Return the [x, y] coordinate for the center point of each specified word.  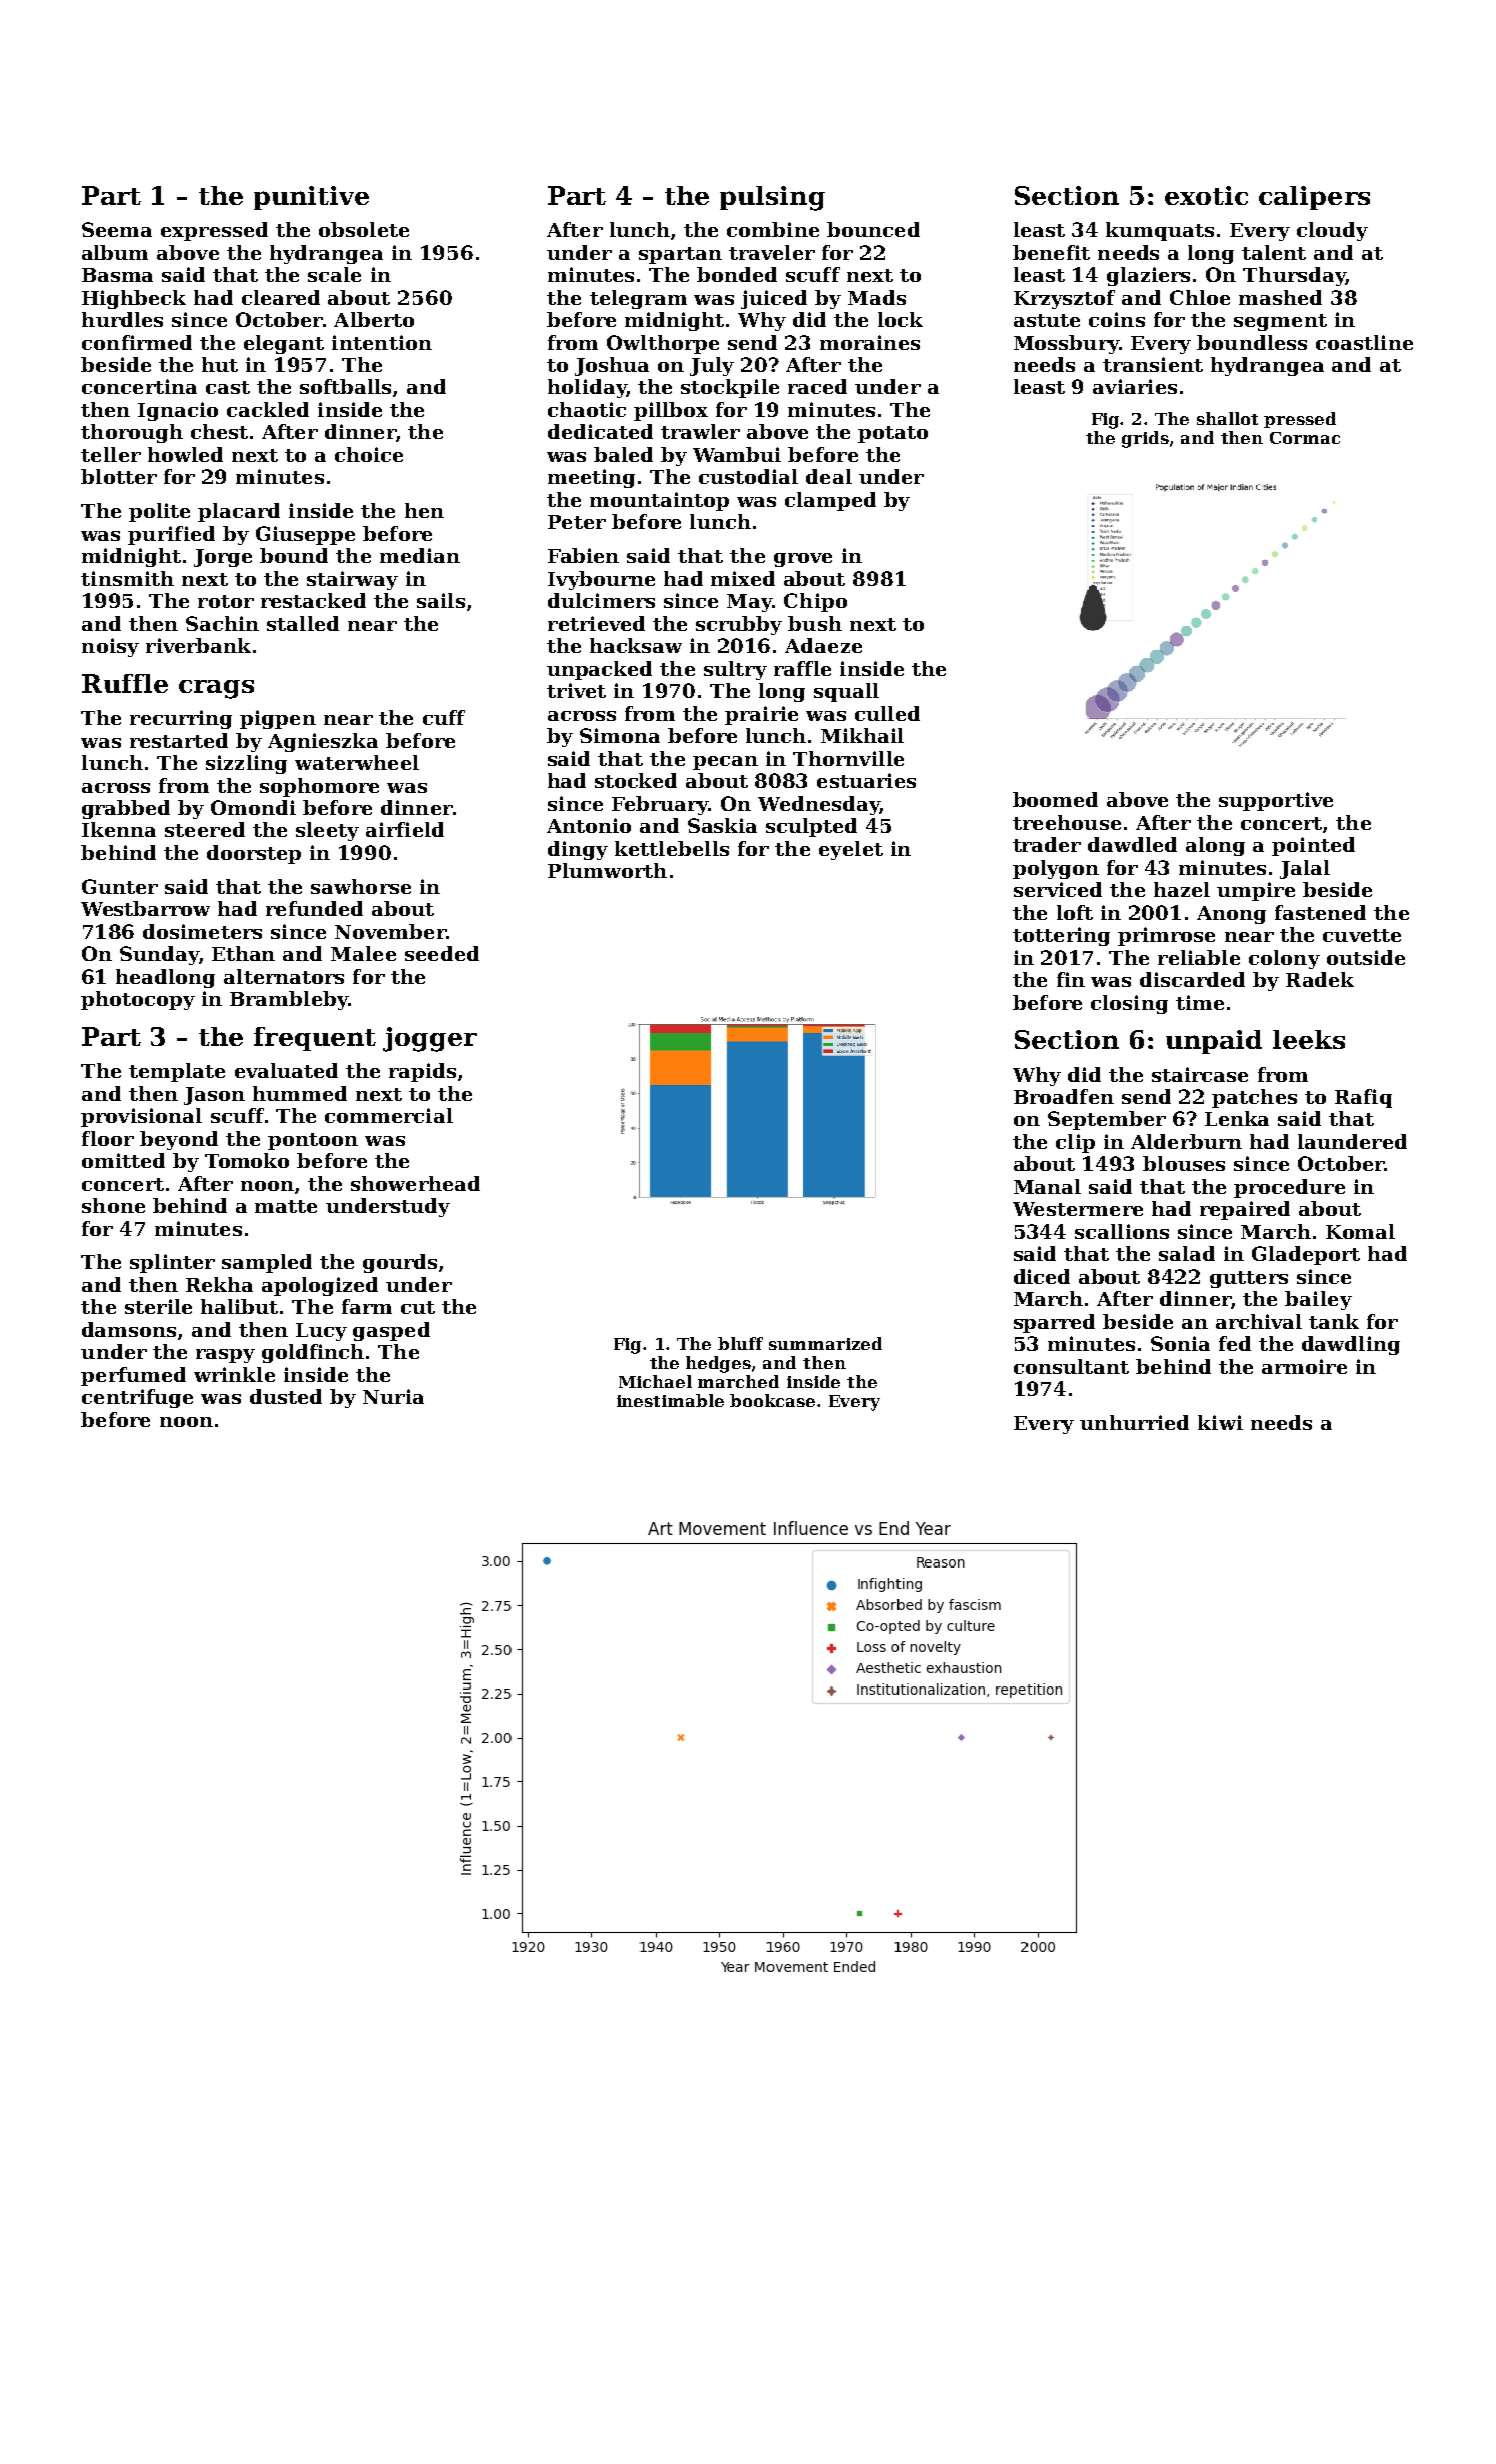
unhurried [1134, 1422]
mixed [743, 578]
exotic [1206, 195]
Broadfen [1064, 1096]
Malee [363, 953]
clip [1075, 1143]
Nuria [393, 1396]
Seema [117, 229]
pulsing [772, 198]
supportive [1276, 801]
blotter [119, 476]
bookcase [772, 1400]
